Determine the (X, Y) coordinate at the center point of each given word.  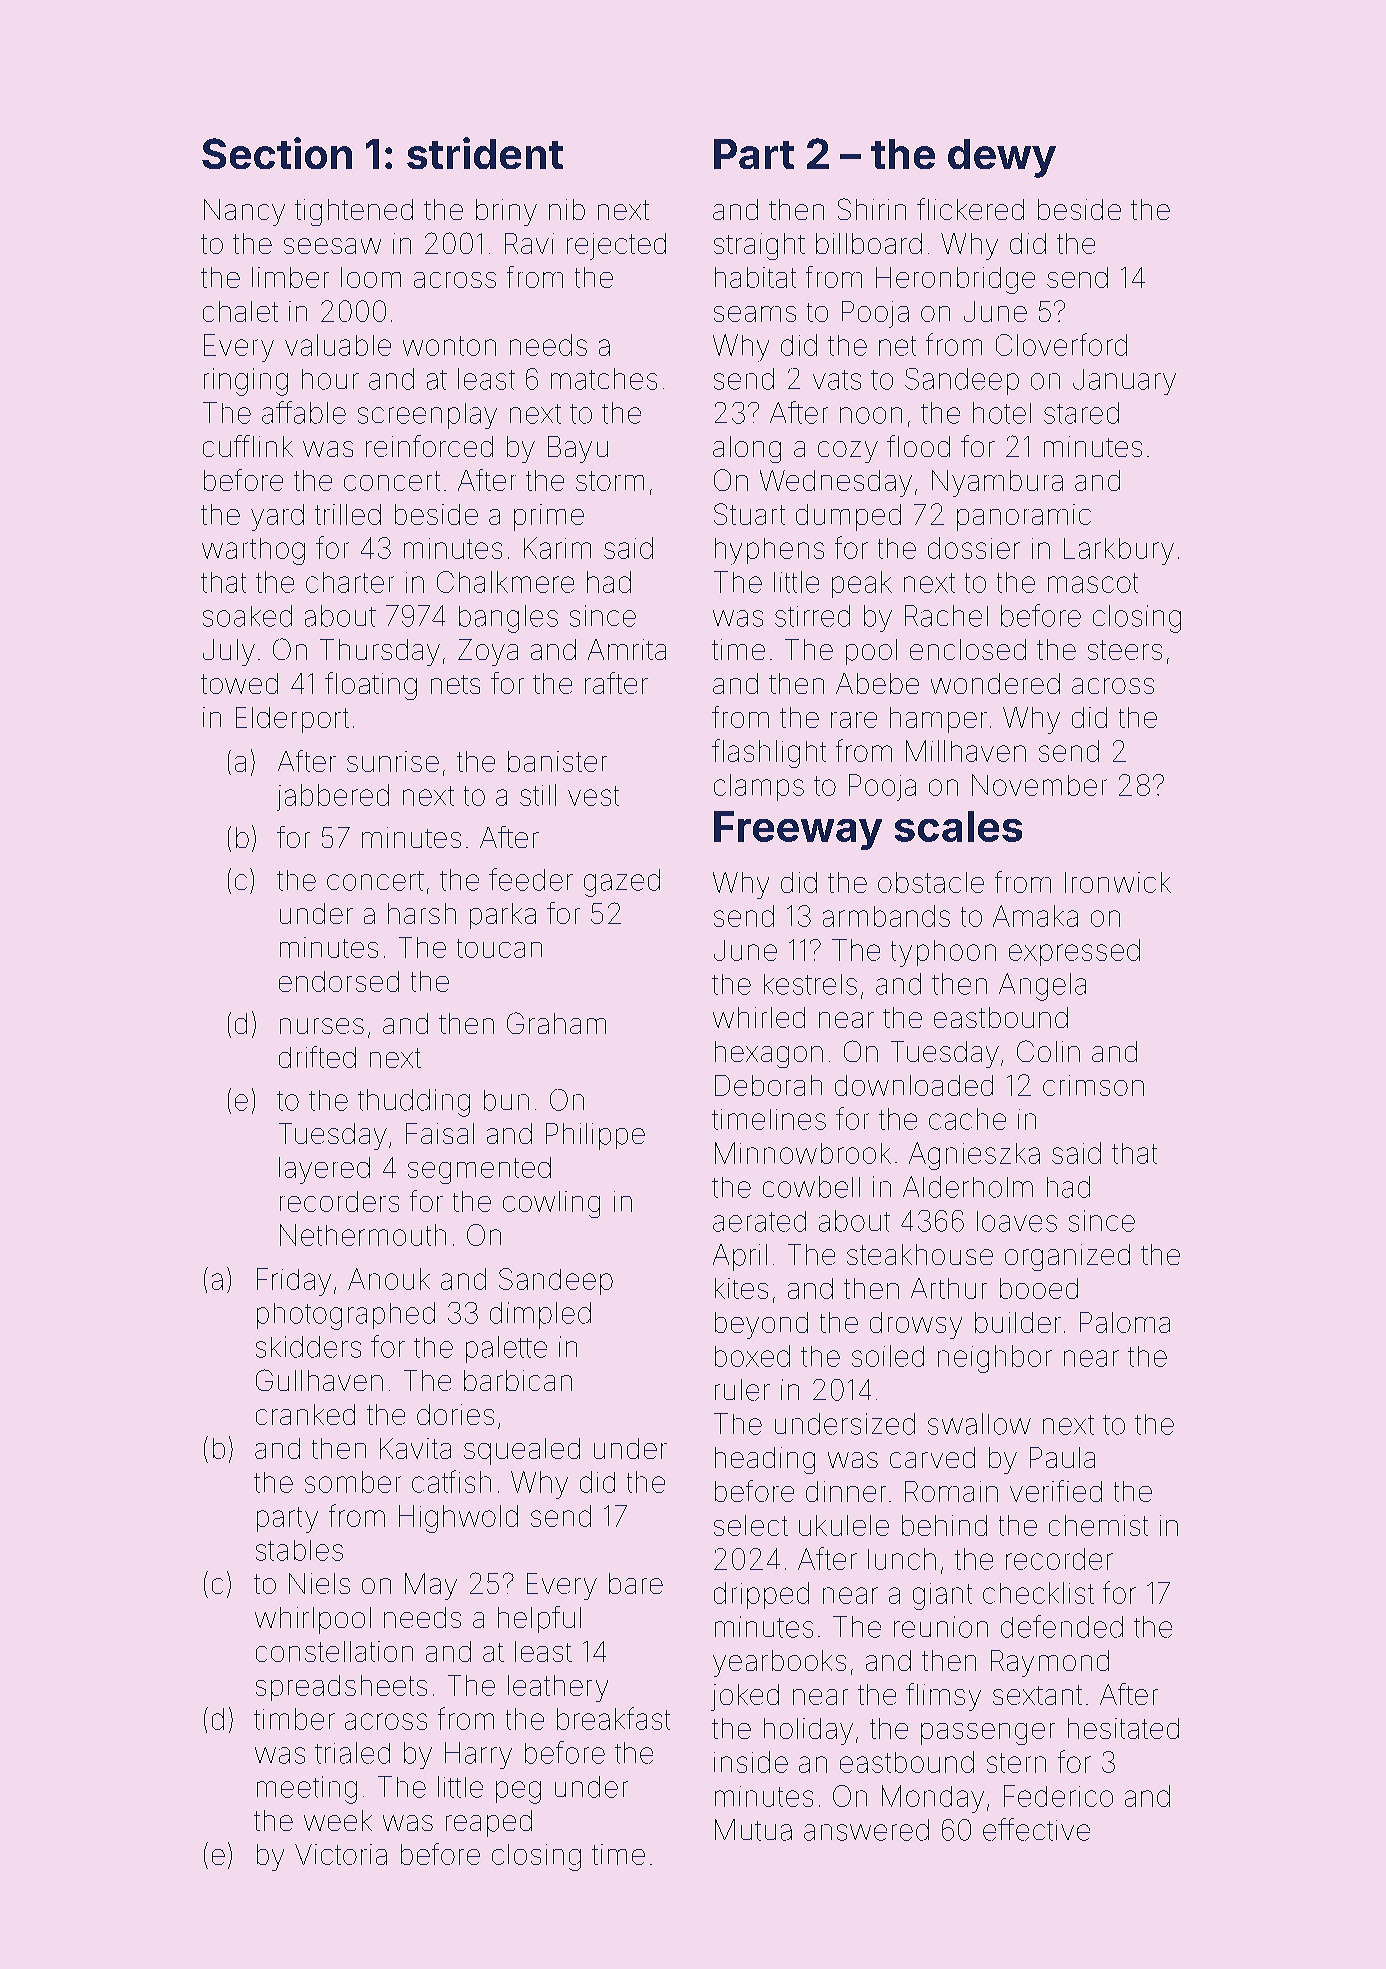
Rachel (946, 616)
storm (610, 481)
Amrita (627, 649)
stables (299, 1550)
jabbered (333, 797)
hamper (938, 720)
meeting (307, 1790)
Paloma (1125, 1322)
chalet (240, 311)
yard (277, 517)
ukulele (844, 1525)
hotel (1002, 413)
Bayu (578, 449)
